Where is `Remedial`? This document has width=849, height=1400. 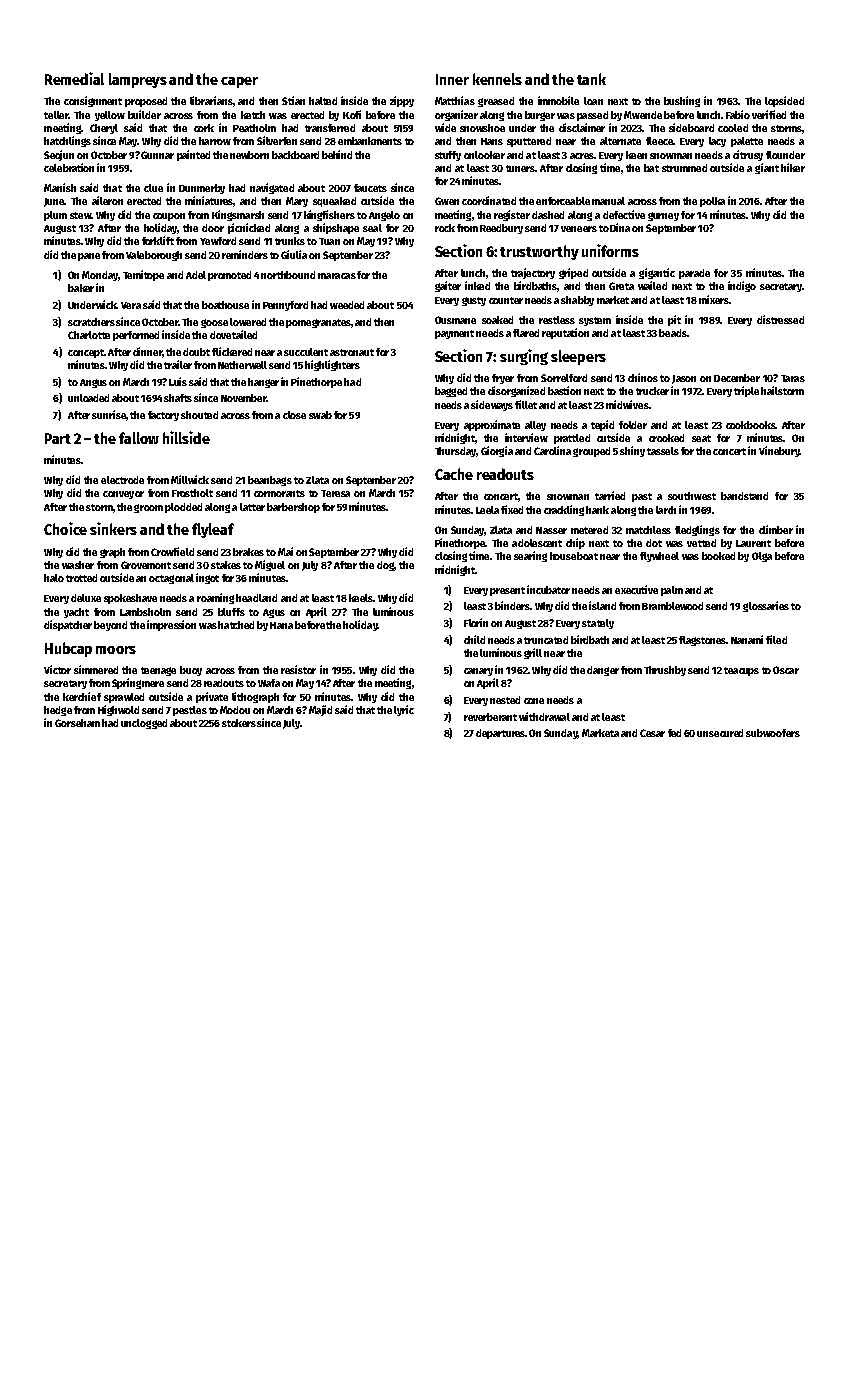 Remedial is located at coordinates (74, 78).
